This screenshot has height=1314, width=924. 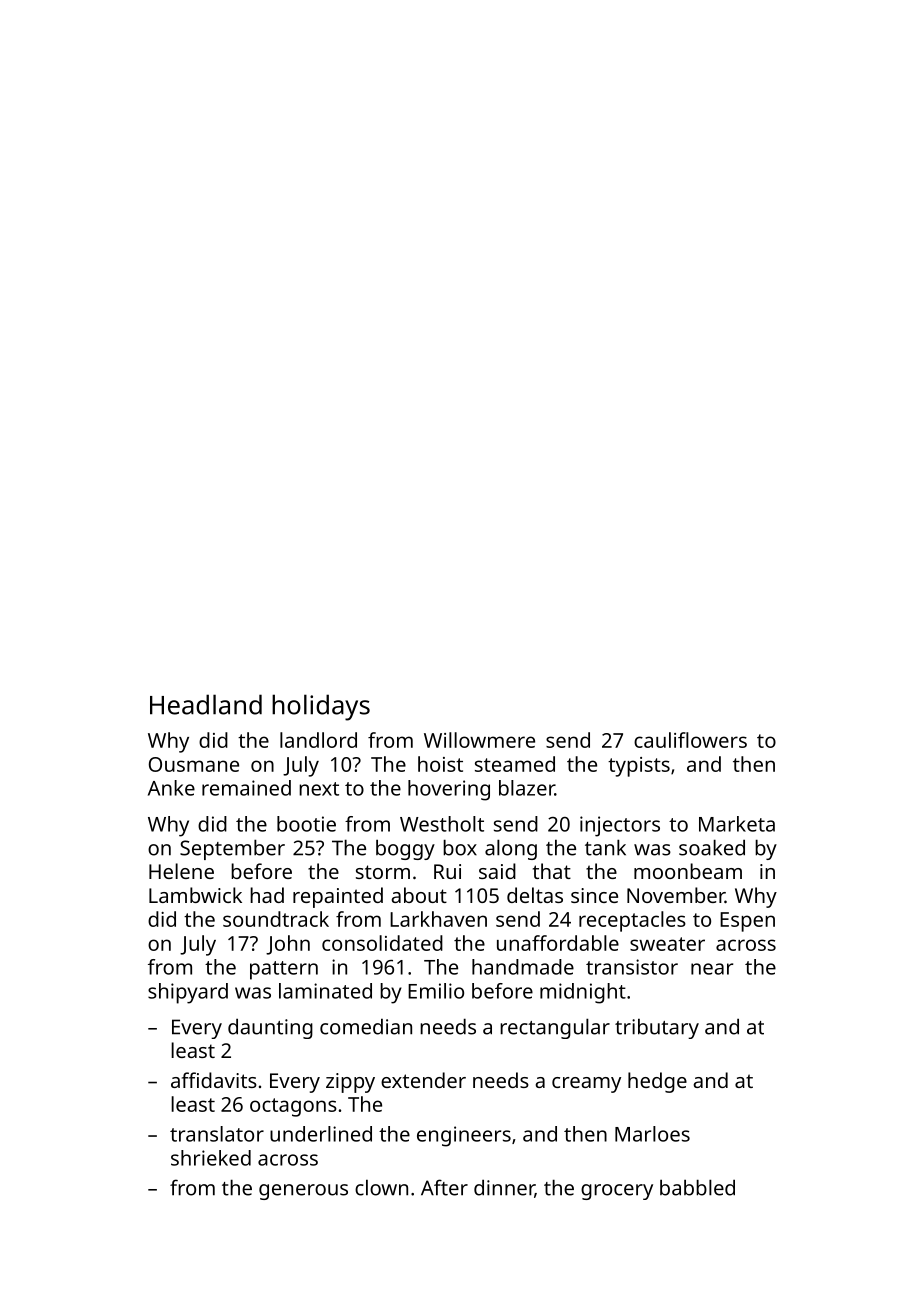 What do you see at coordinates (217, 1134) in the screenshot?
I see `translator` at bounding box center [217, 1134].
